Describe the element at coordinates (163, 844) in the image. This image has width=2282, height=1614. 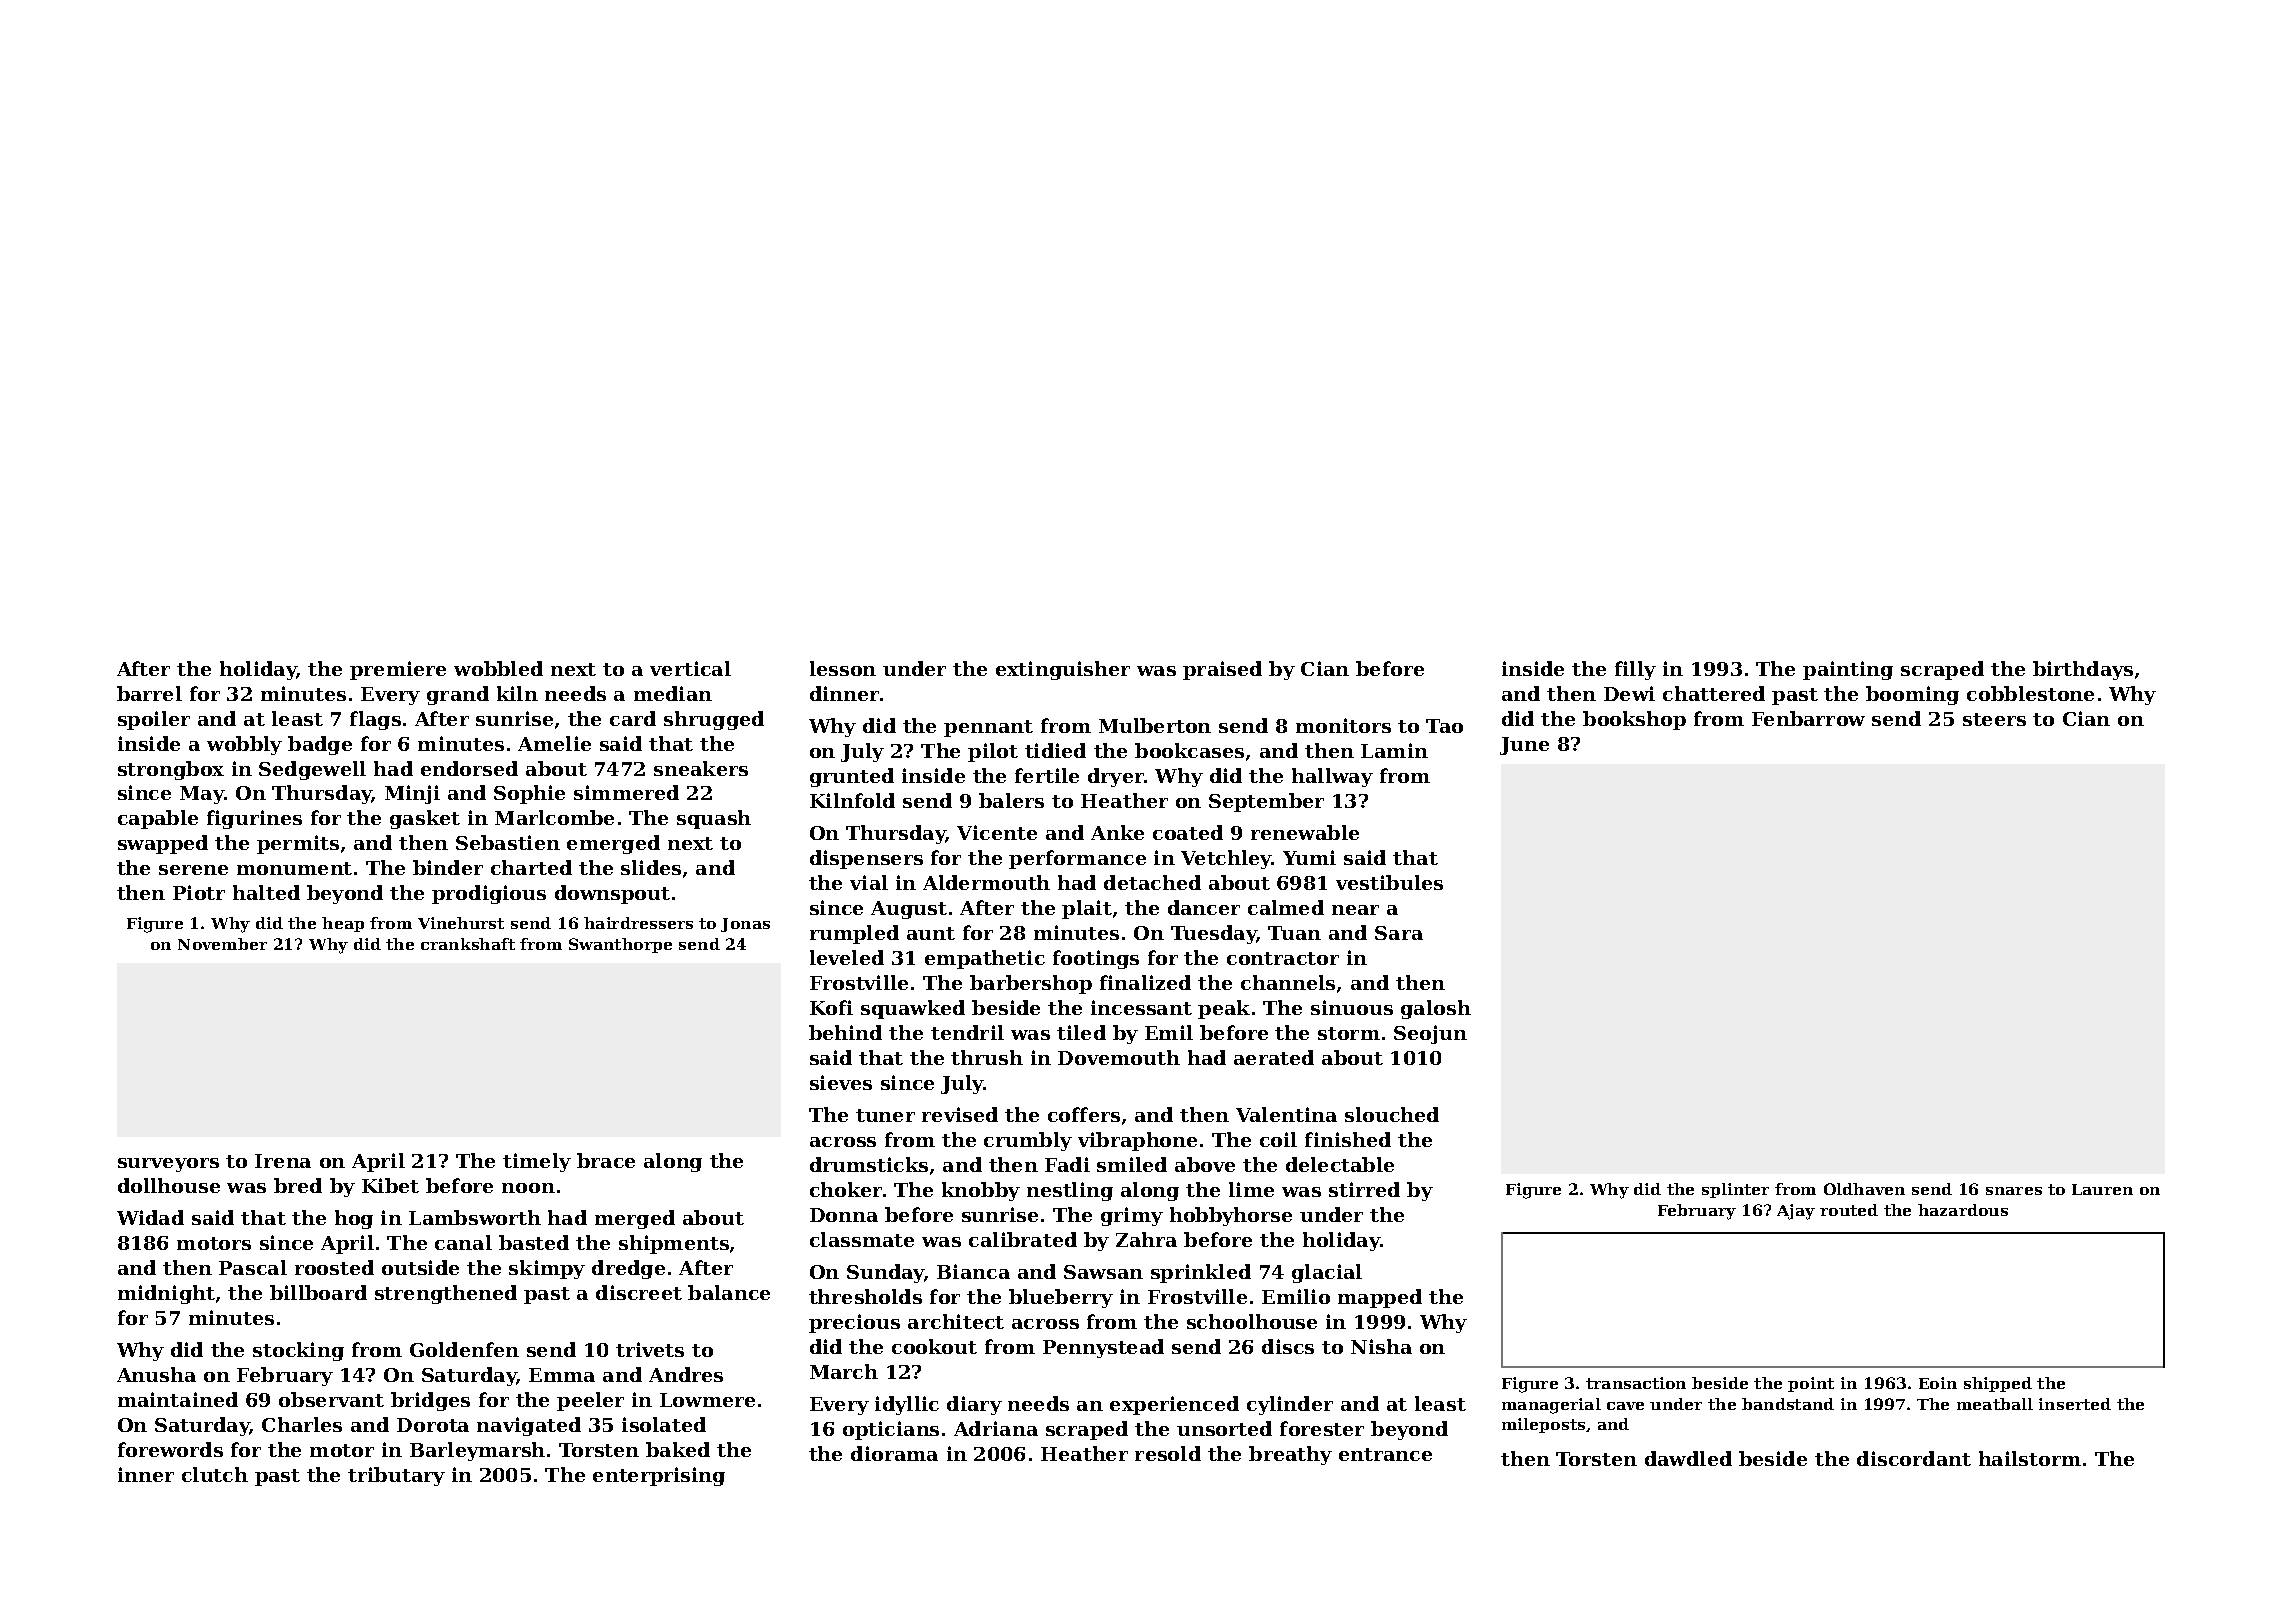
I see `swapped` at that location.
